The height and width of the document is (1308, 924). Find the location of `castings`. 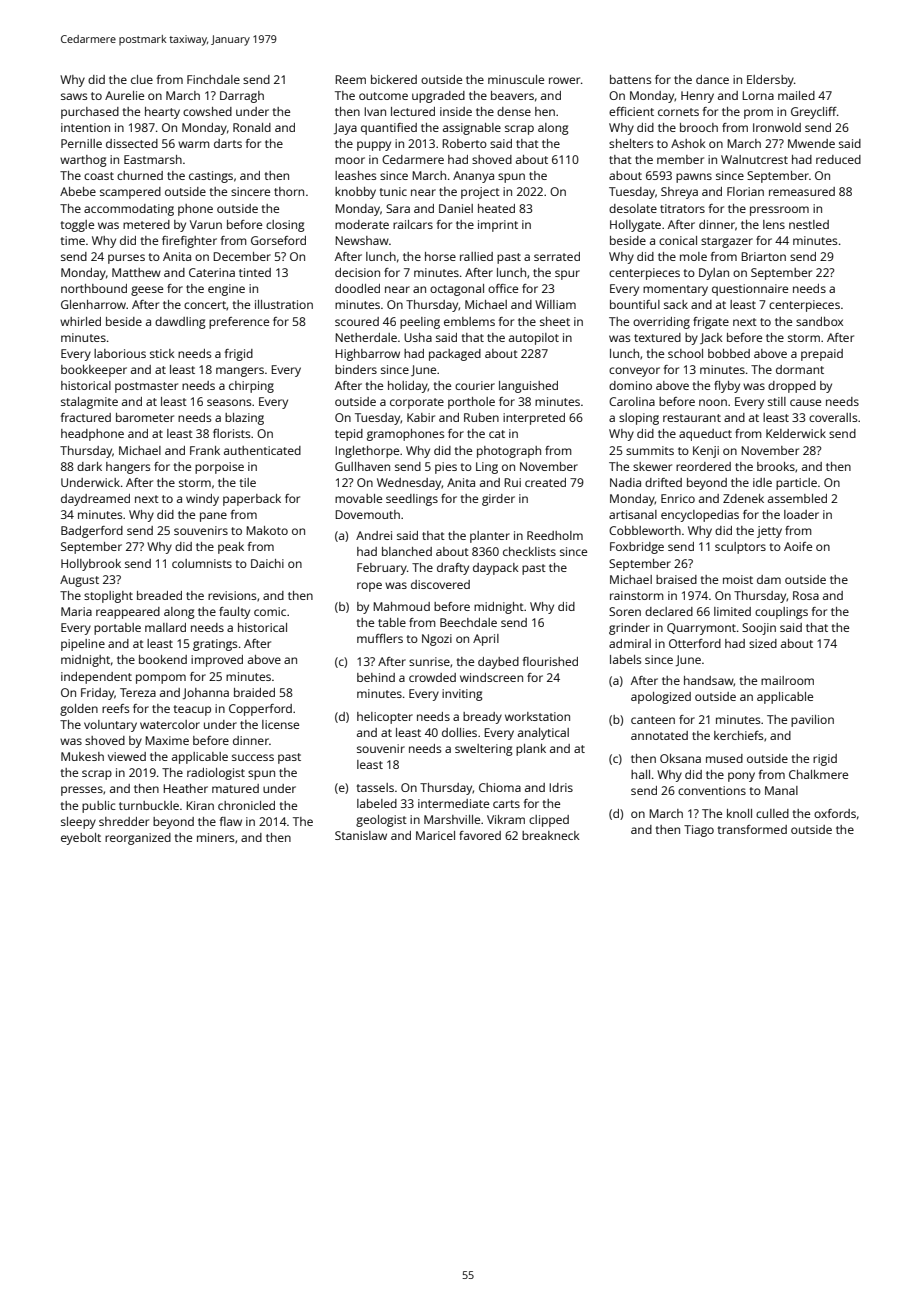

castings is located at coordinates (211, 177).
